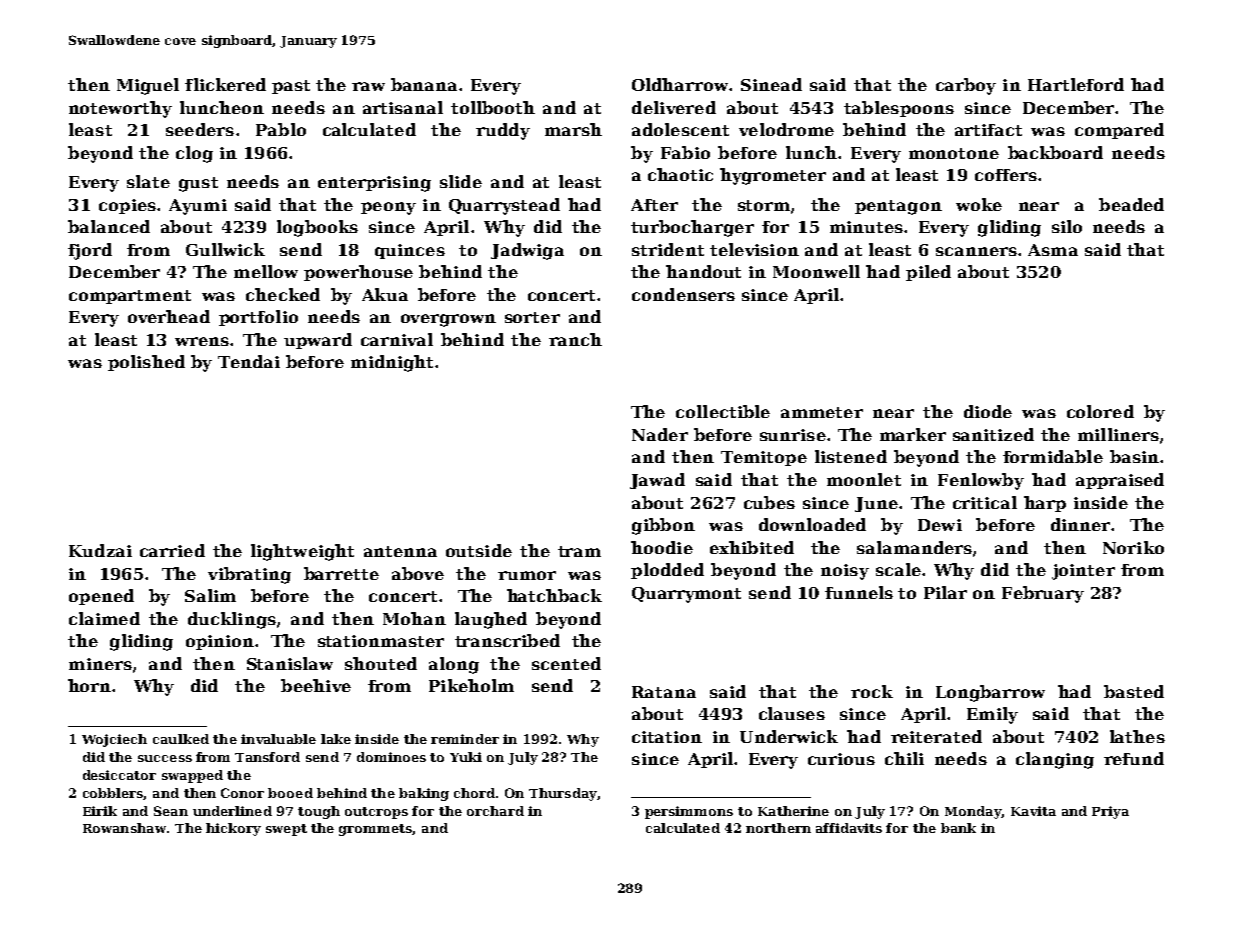  What do you see at coordinates (566, 663) in the document?
I see `scented` at bounding box center [566, 663].
